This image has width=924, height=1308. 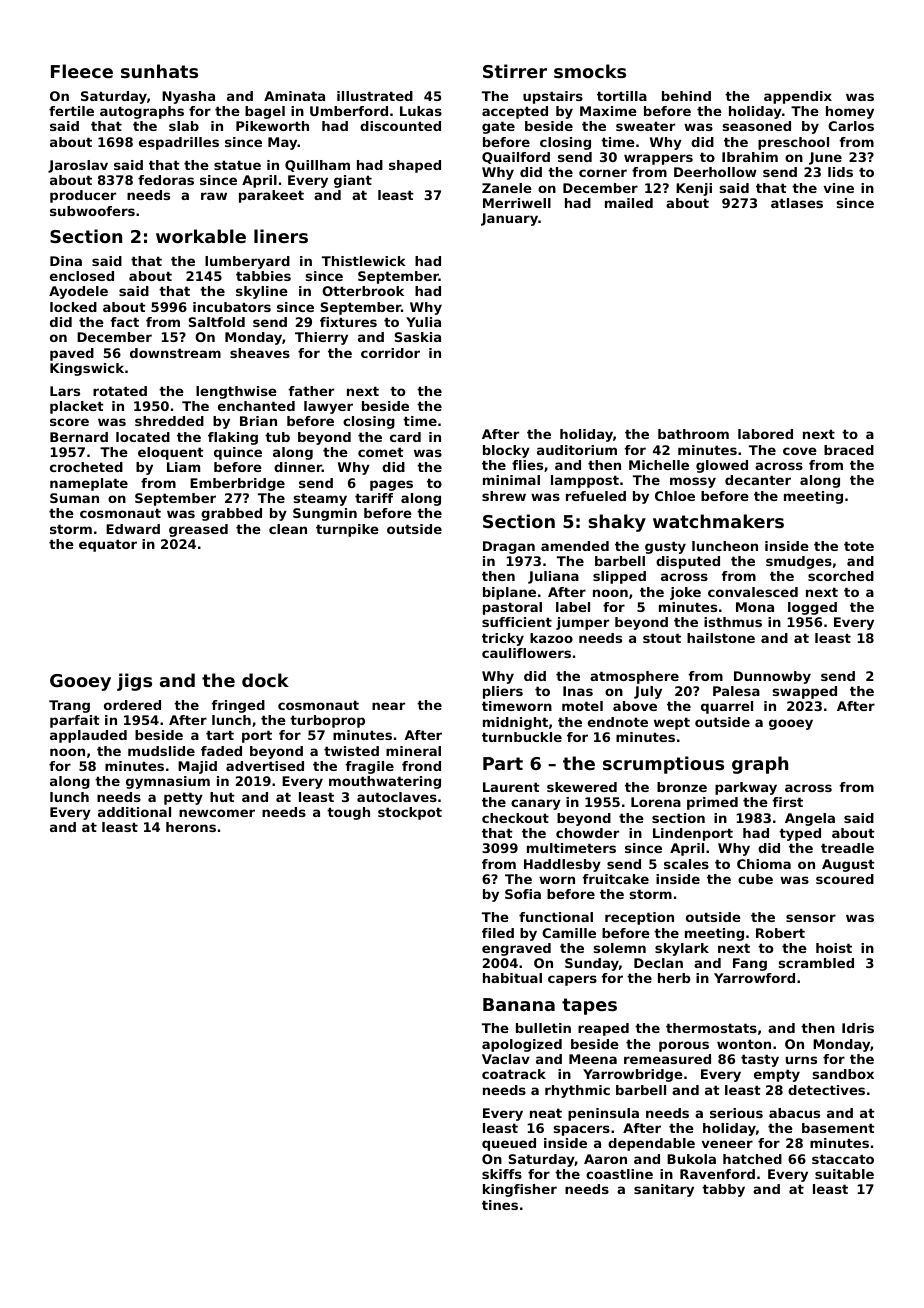 What do you see at coordinates (520, 1190) in the image?
I see `kingfisher` at bounding box center [520, 1190].
